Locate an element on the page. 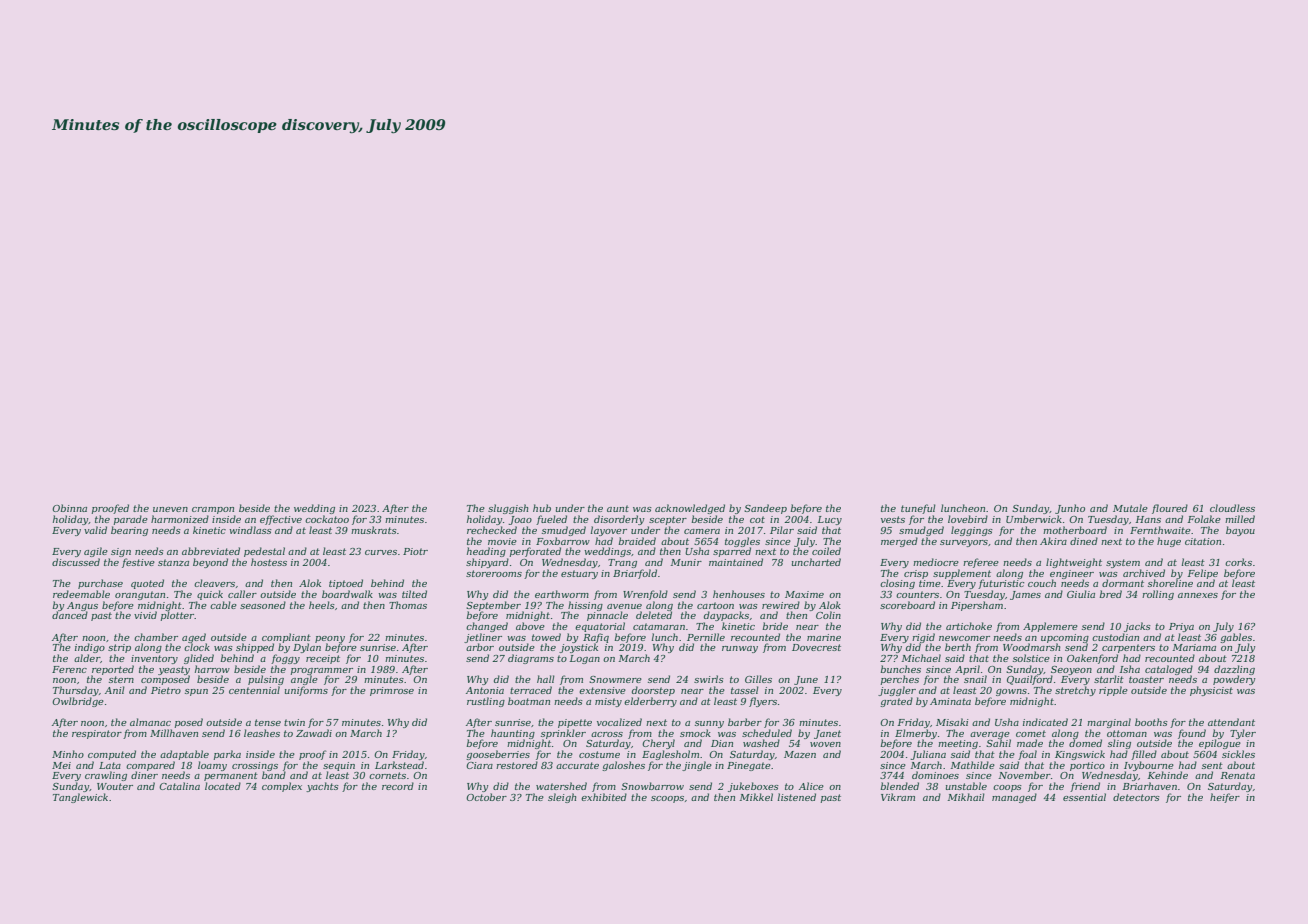 The image size is (1308, 924). Mikkel is located at coordinates (756, 797).
